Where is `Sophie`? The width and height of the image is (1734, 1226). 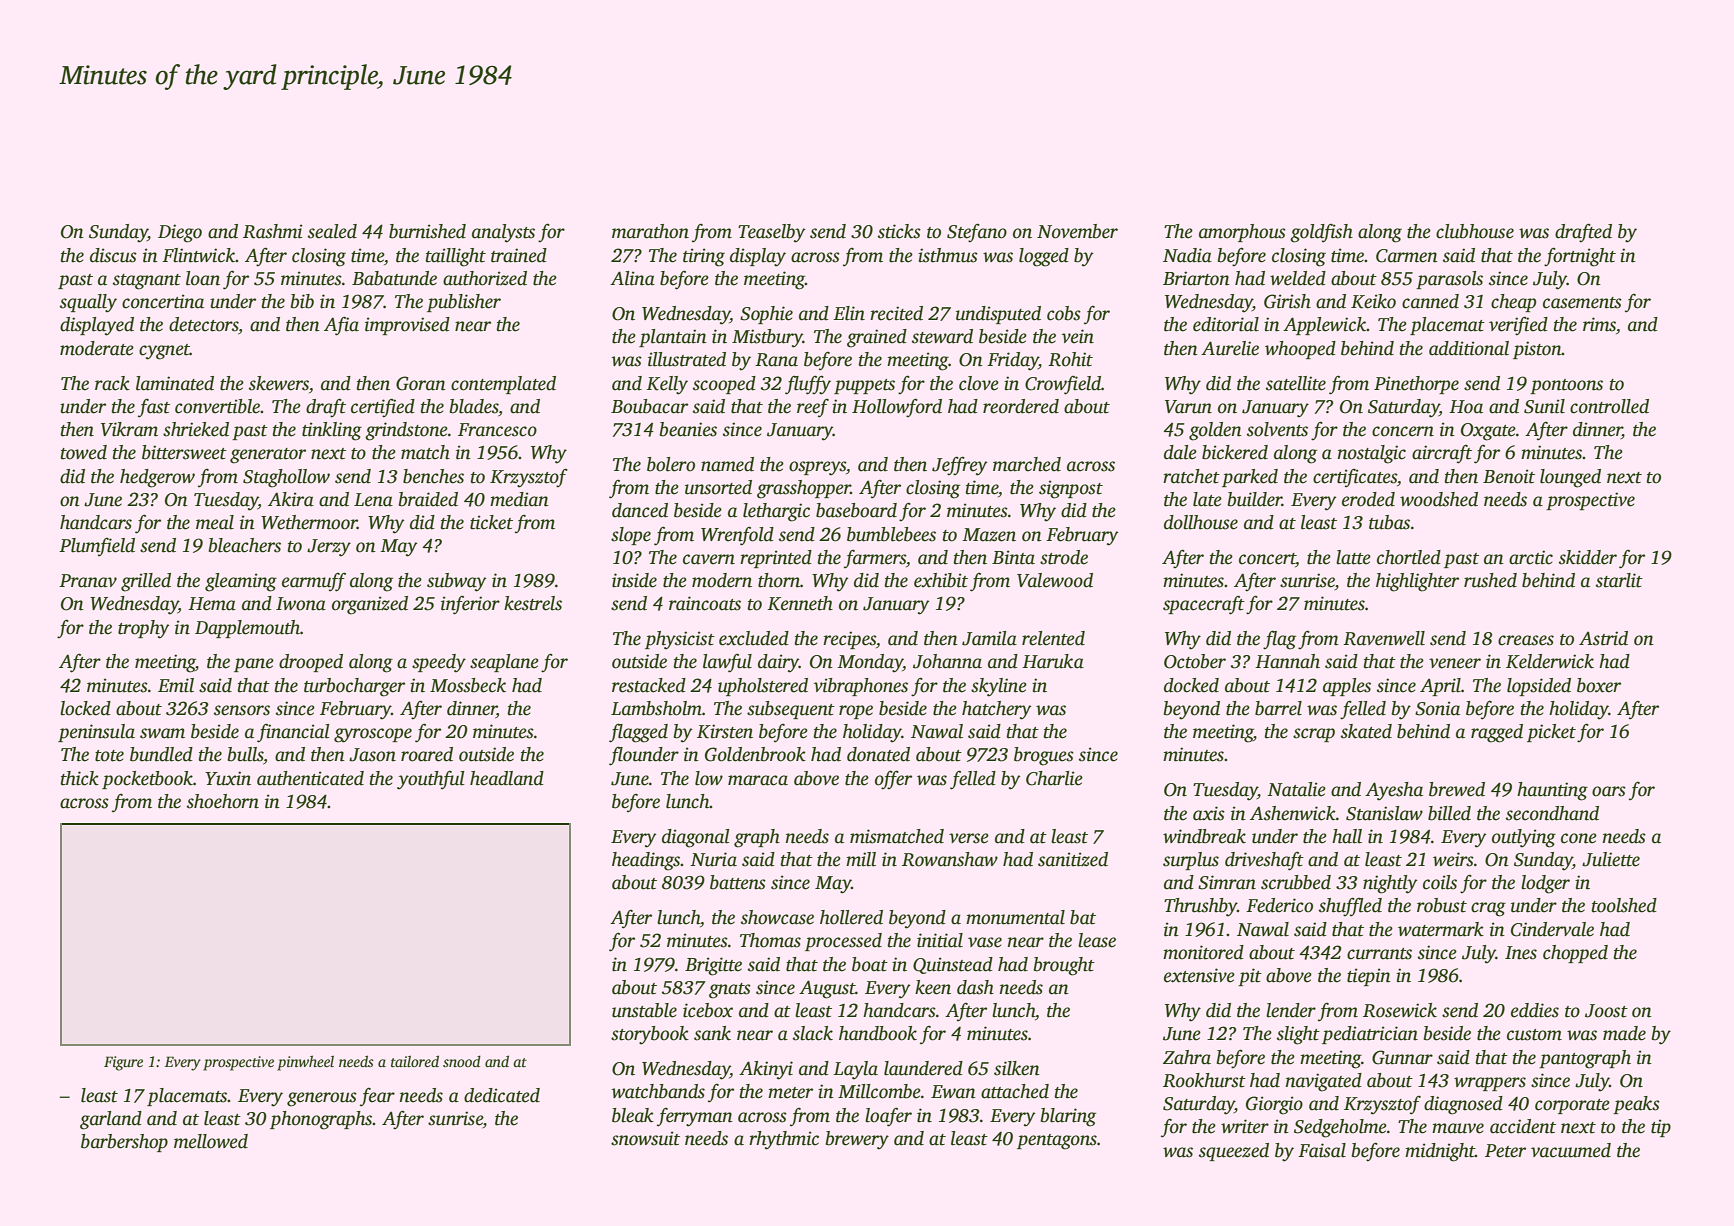 Sophie is located at coordinates (766, 315).
